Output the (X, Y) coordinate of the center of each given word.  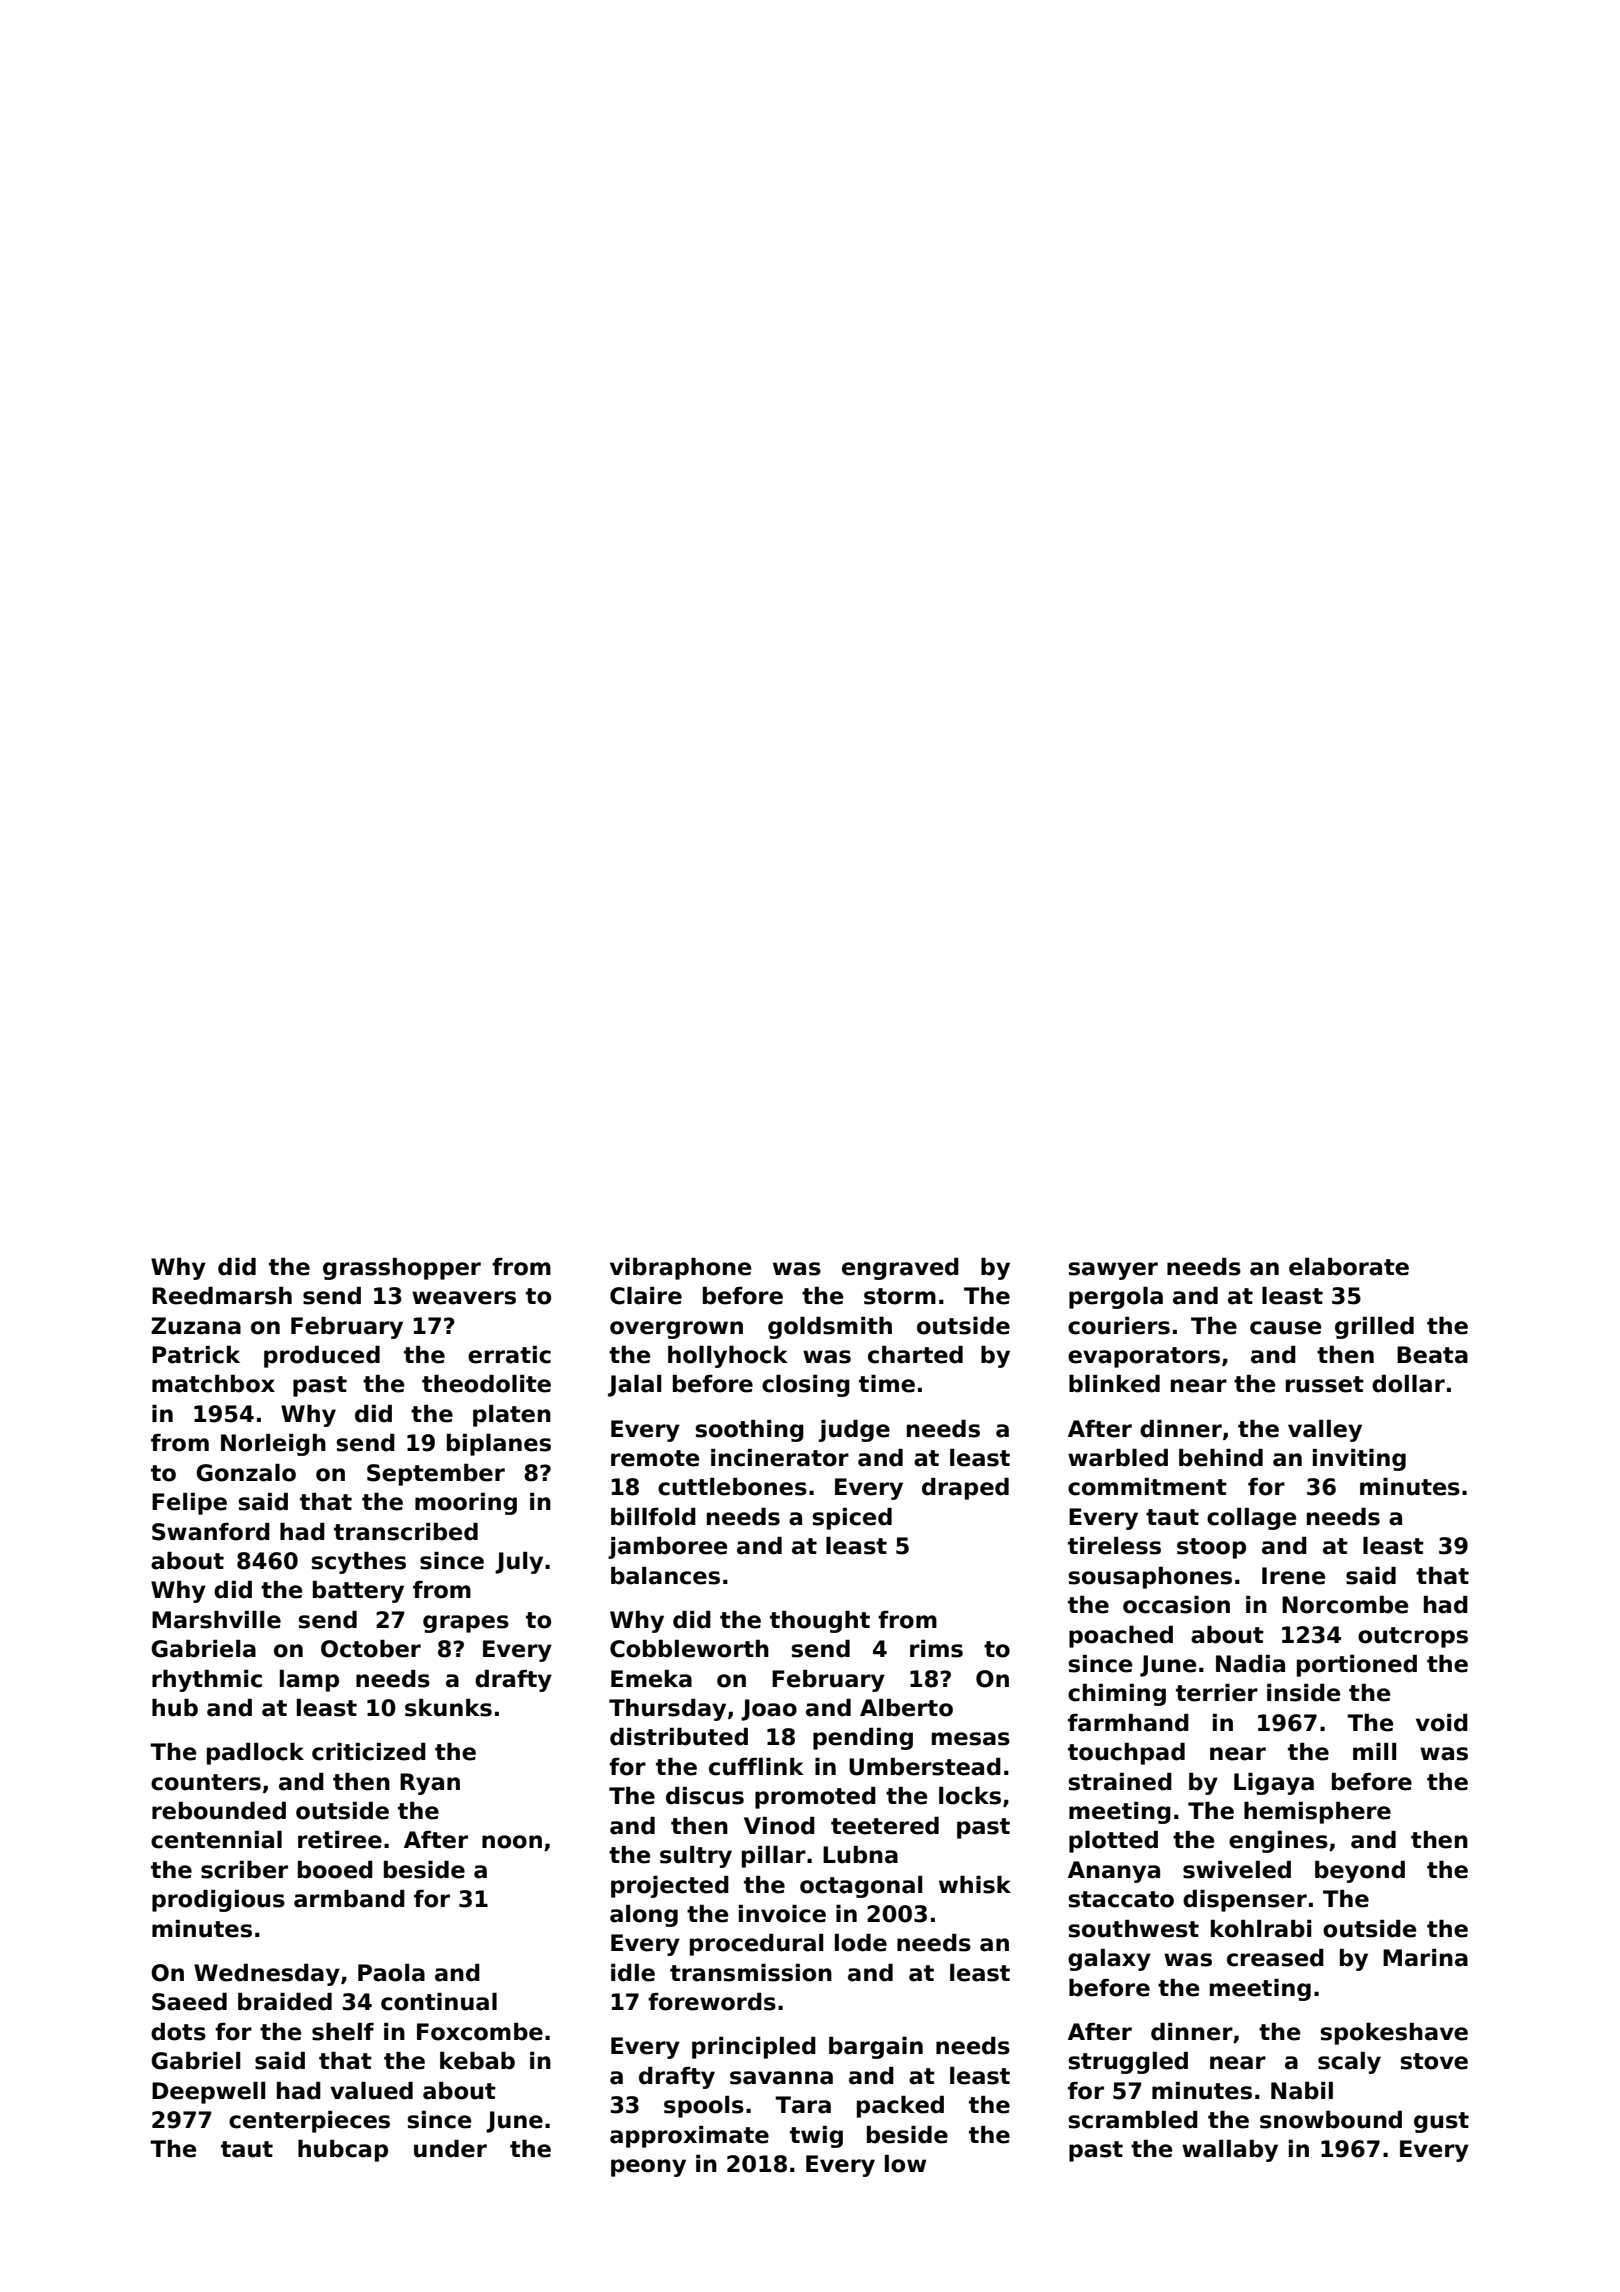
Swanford (211, 1532)
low (905, 2164)
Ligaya (1274, 1784)
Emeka (651, 1679)
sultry (696, 1857)
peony (648, 2168)
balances (665, 1576)
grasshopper (402, 1269)
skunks (448, 1708)
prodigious (218, 1901)
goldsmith (830, 1328)
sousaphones (1150, 1578)
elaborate (1349, 1267)
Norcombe (1345, 1605)
